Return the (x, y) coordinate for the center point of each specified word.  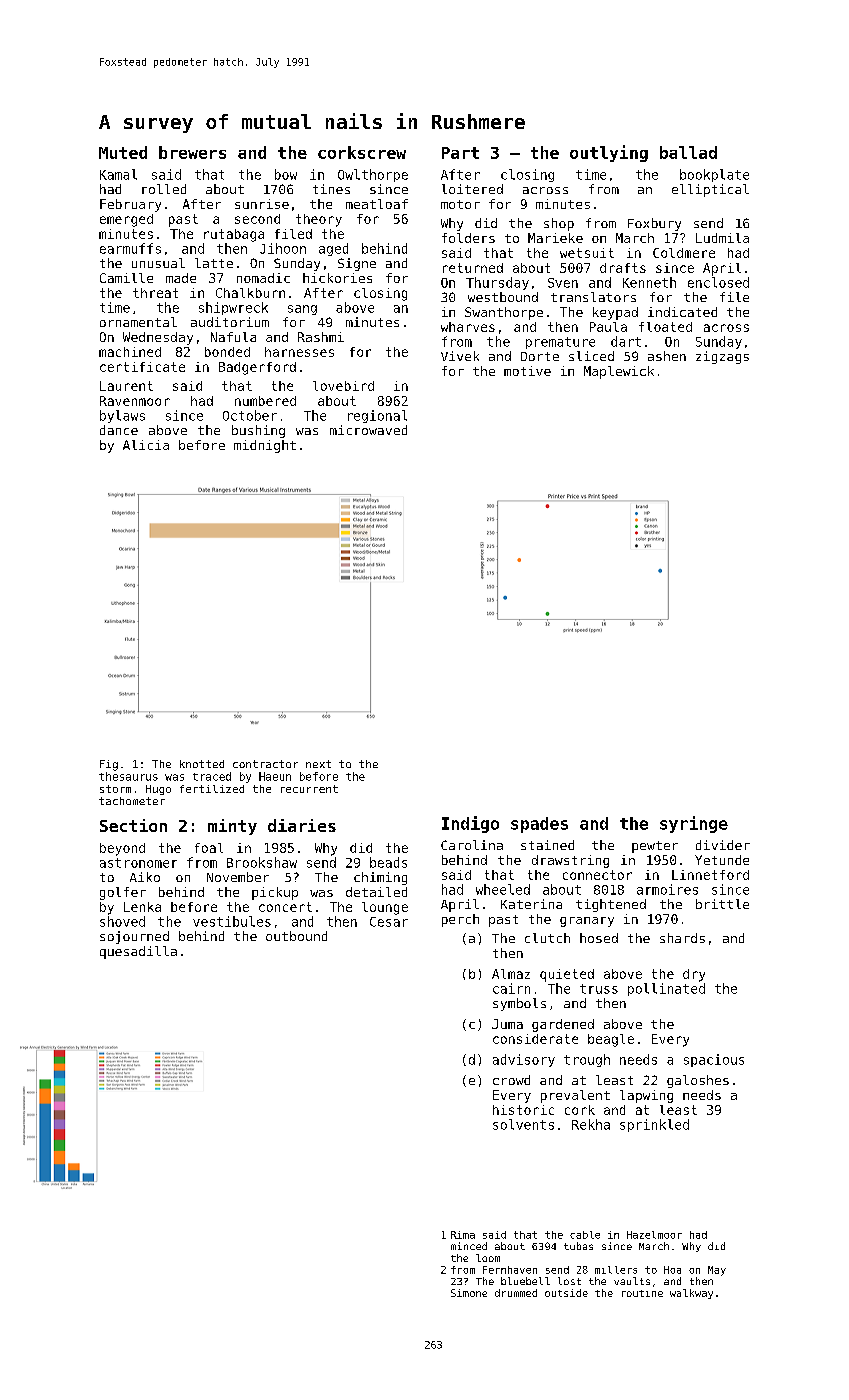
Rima (463, 1235)
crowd (511, 1080)
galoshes (698, 1081)
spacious (714, 1060)
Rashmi (321, 337)
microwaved (368, 430)
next (318, 764)
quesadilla (138, 952)
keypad (615, 313)
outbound (296, 936)
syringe (694, 824)
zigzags (722, 357)
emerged (126, 220)
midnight (265, 446)
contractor (265, 764)
